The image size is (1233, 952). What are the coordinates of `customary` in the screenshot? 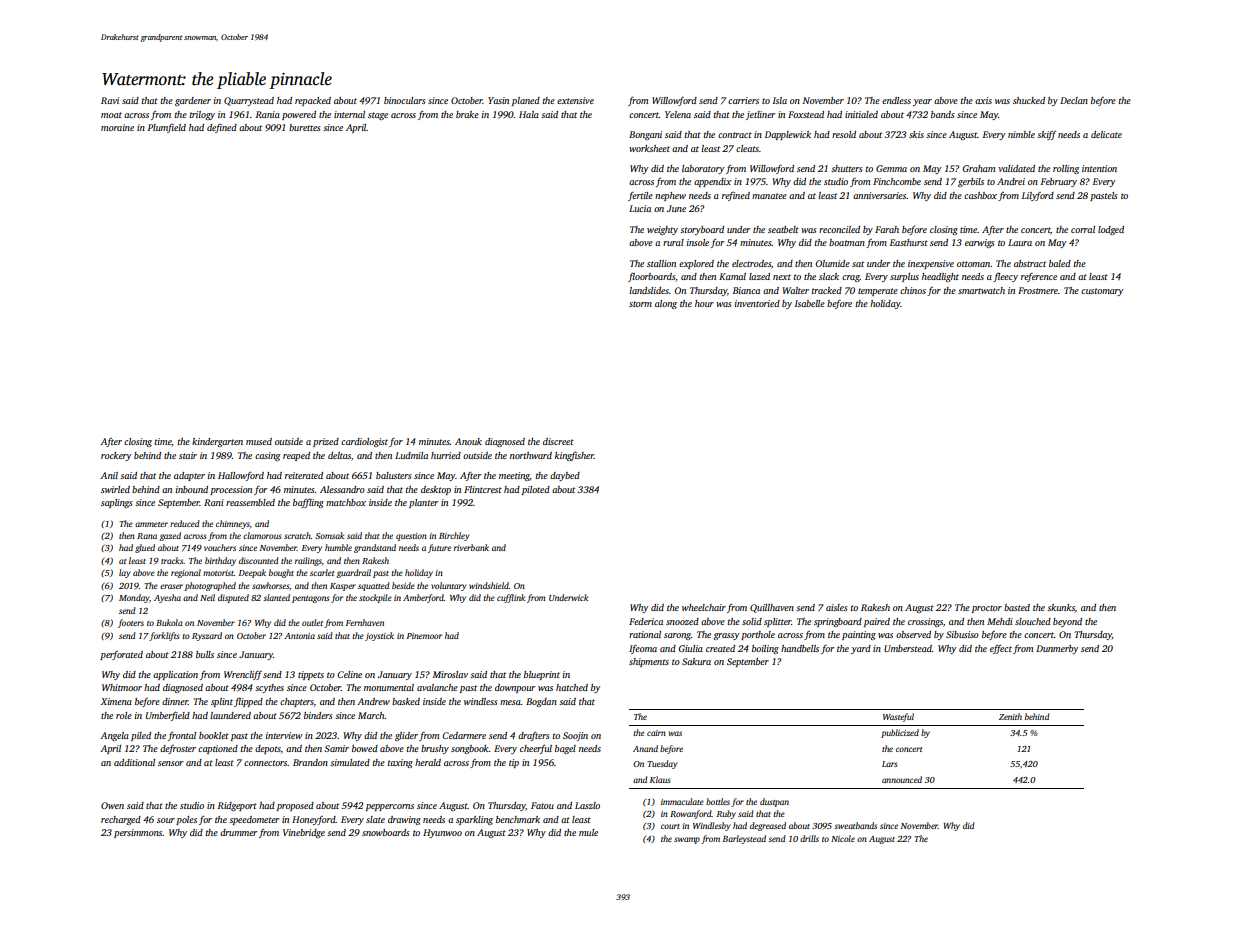 It's located at (1102, 292).
